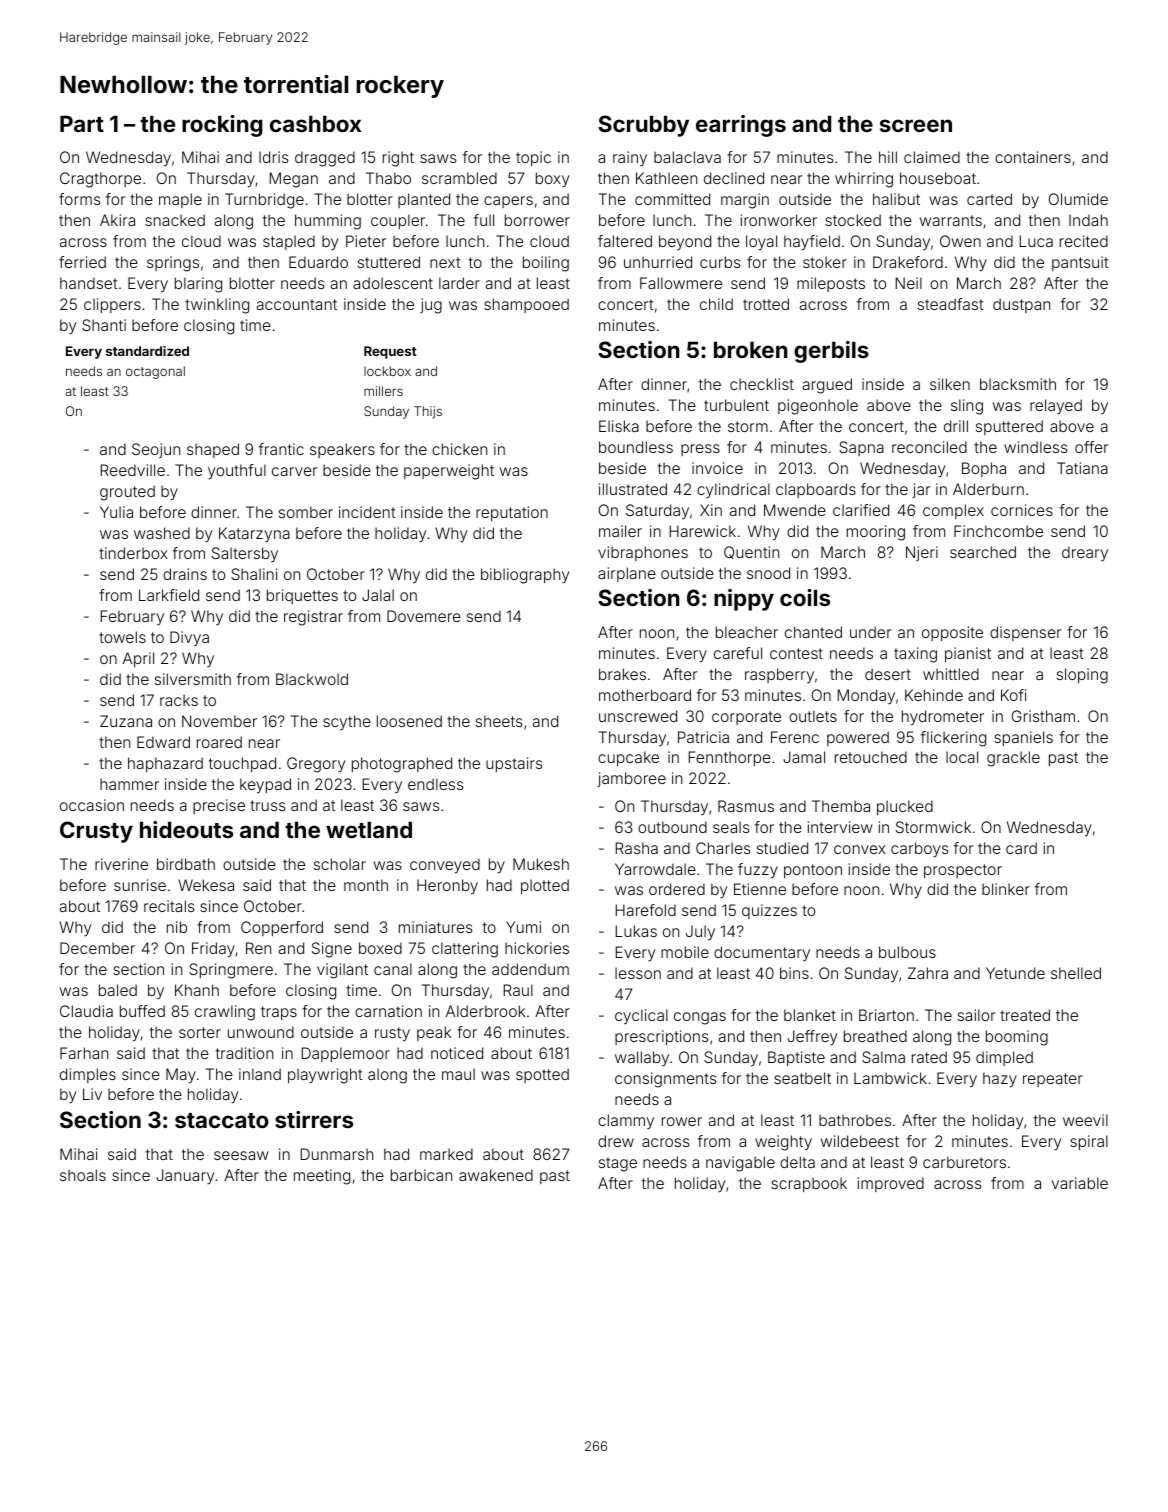 The image size is (1168, 1512). What do you see at coordinates (273, 157) in the screenshot?
I see `Idris` at bounding box center [273, 157].
